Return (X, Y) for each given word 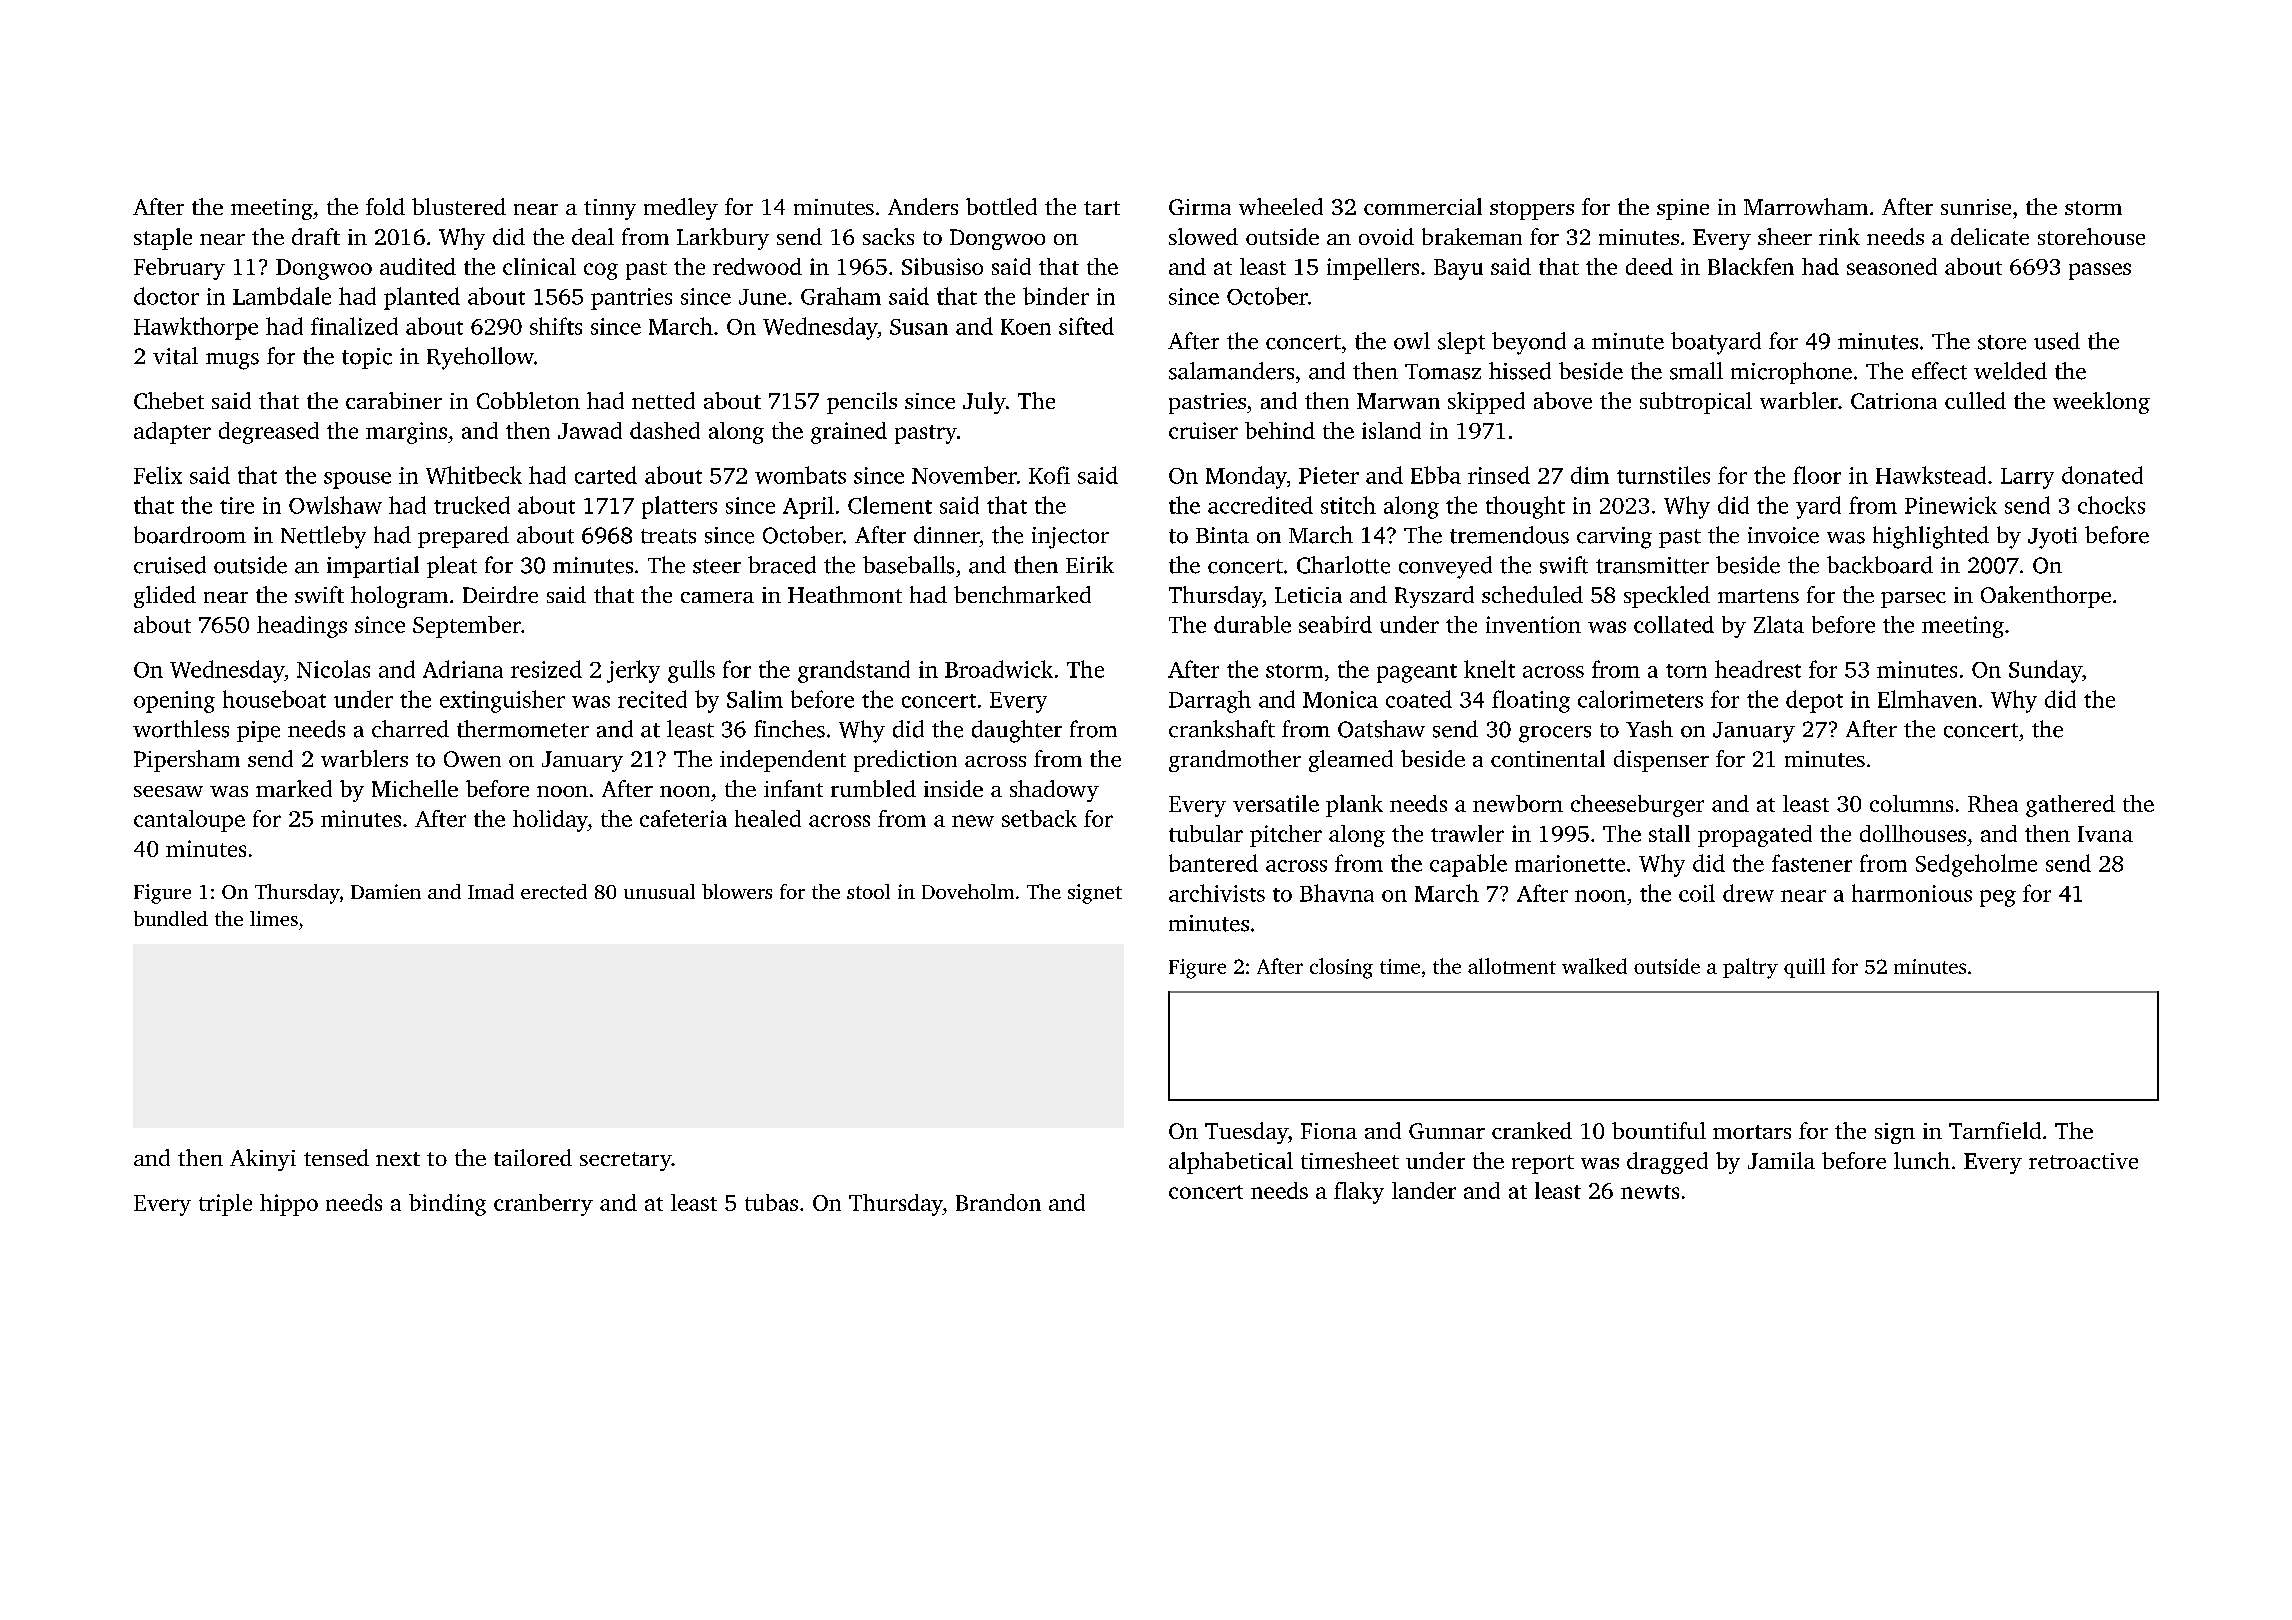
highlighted (1931, 537)
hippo (289, 1205)
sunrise (1976, 207)
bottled (1001, 206)
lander (1424, 1190)
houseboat (274, 699)
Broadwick (999, 669)
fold (385, 206)
